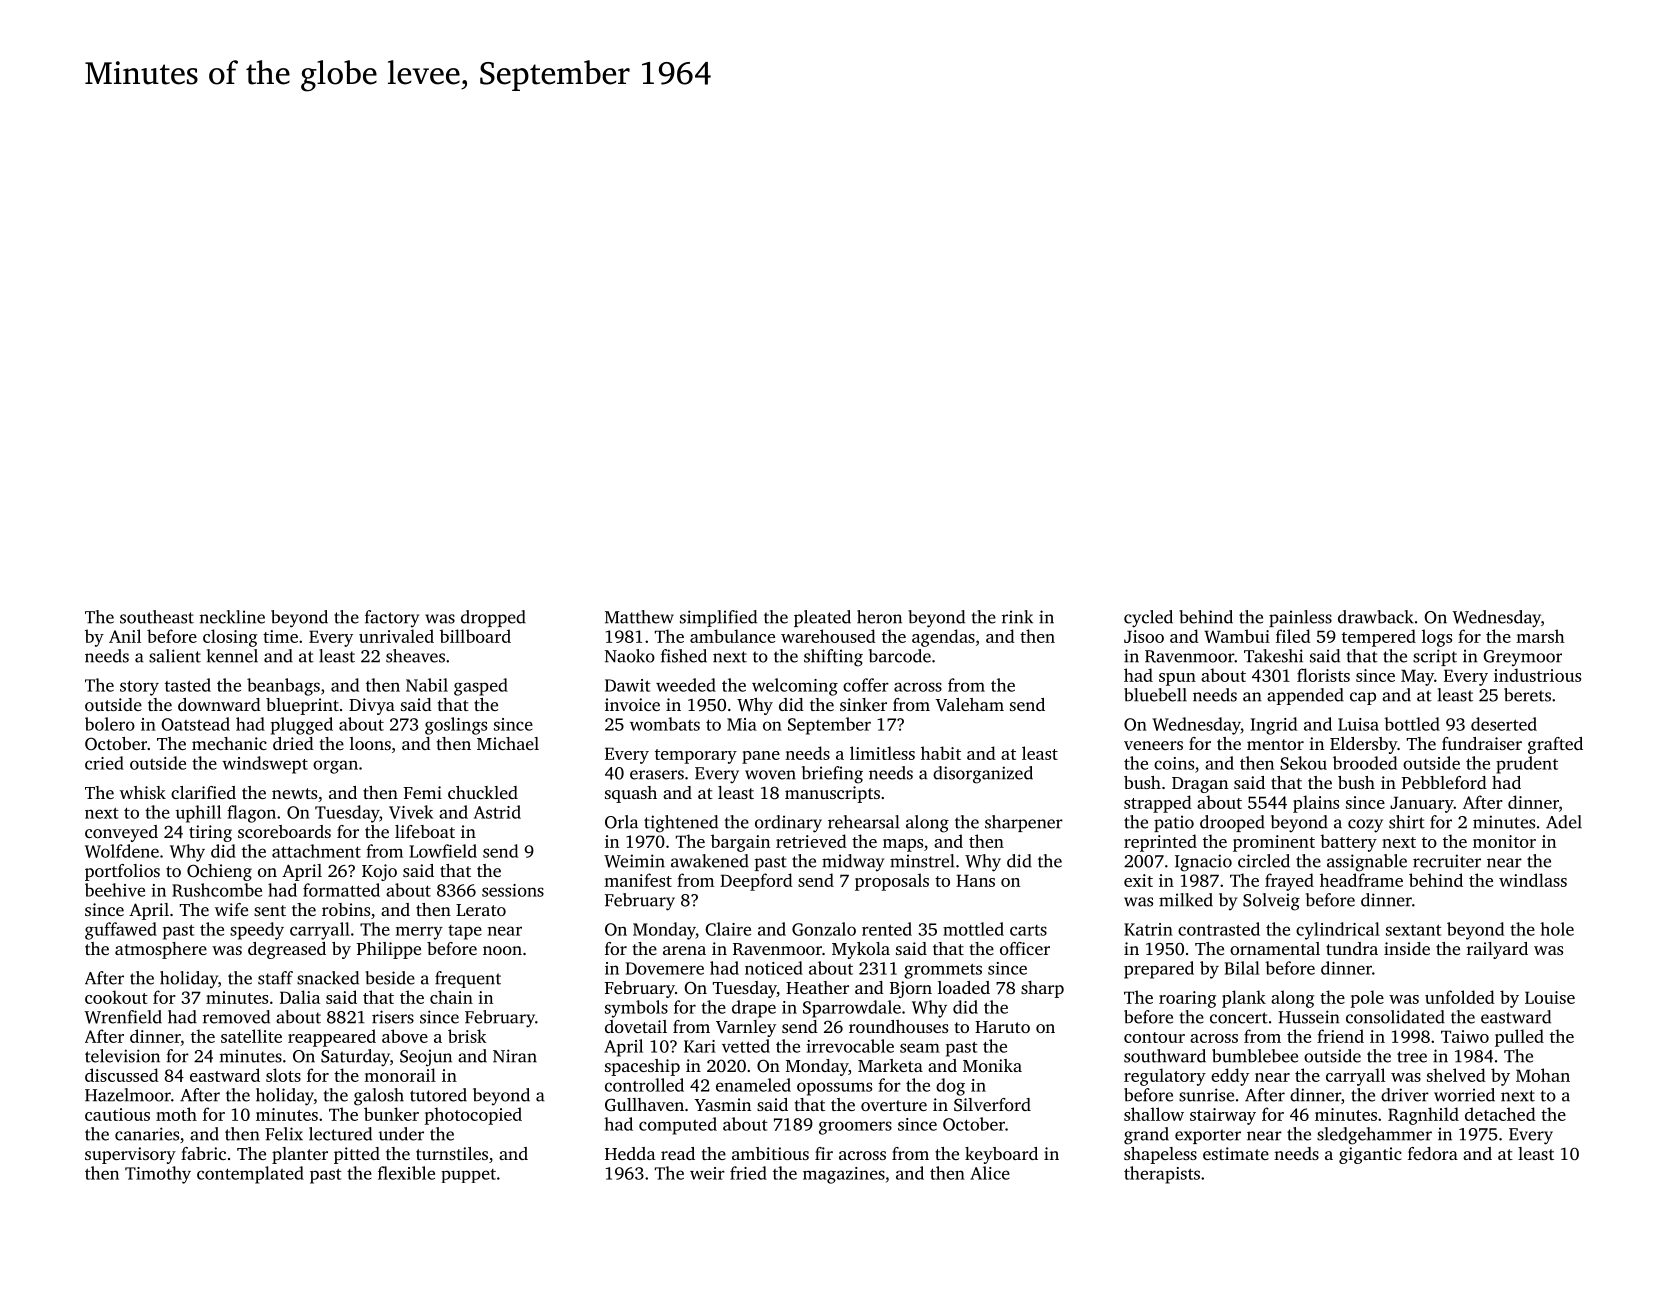 Image resolution: width=1669 pixels, height=1289 pixels. Describe the element at coordinates (828, 636) in the screenshot. I see `warehoused` at that location.
